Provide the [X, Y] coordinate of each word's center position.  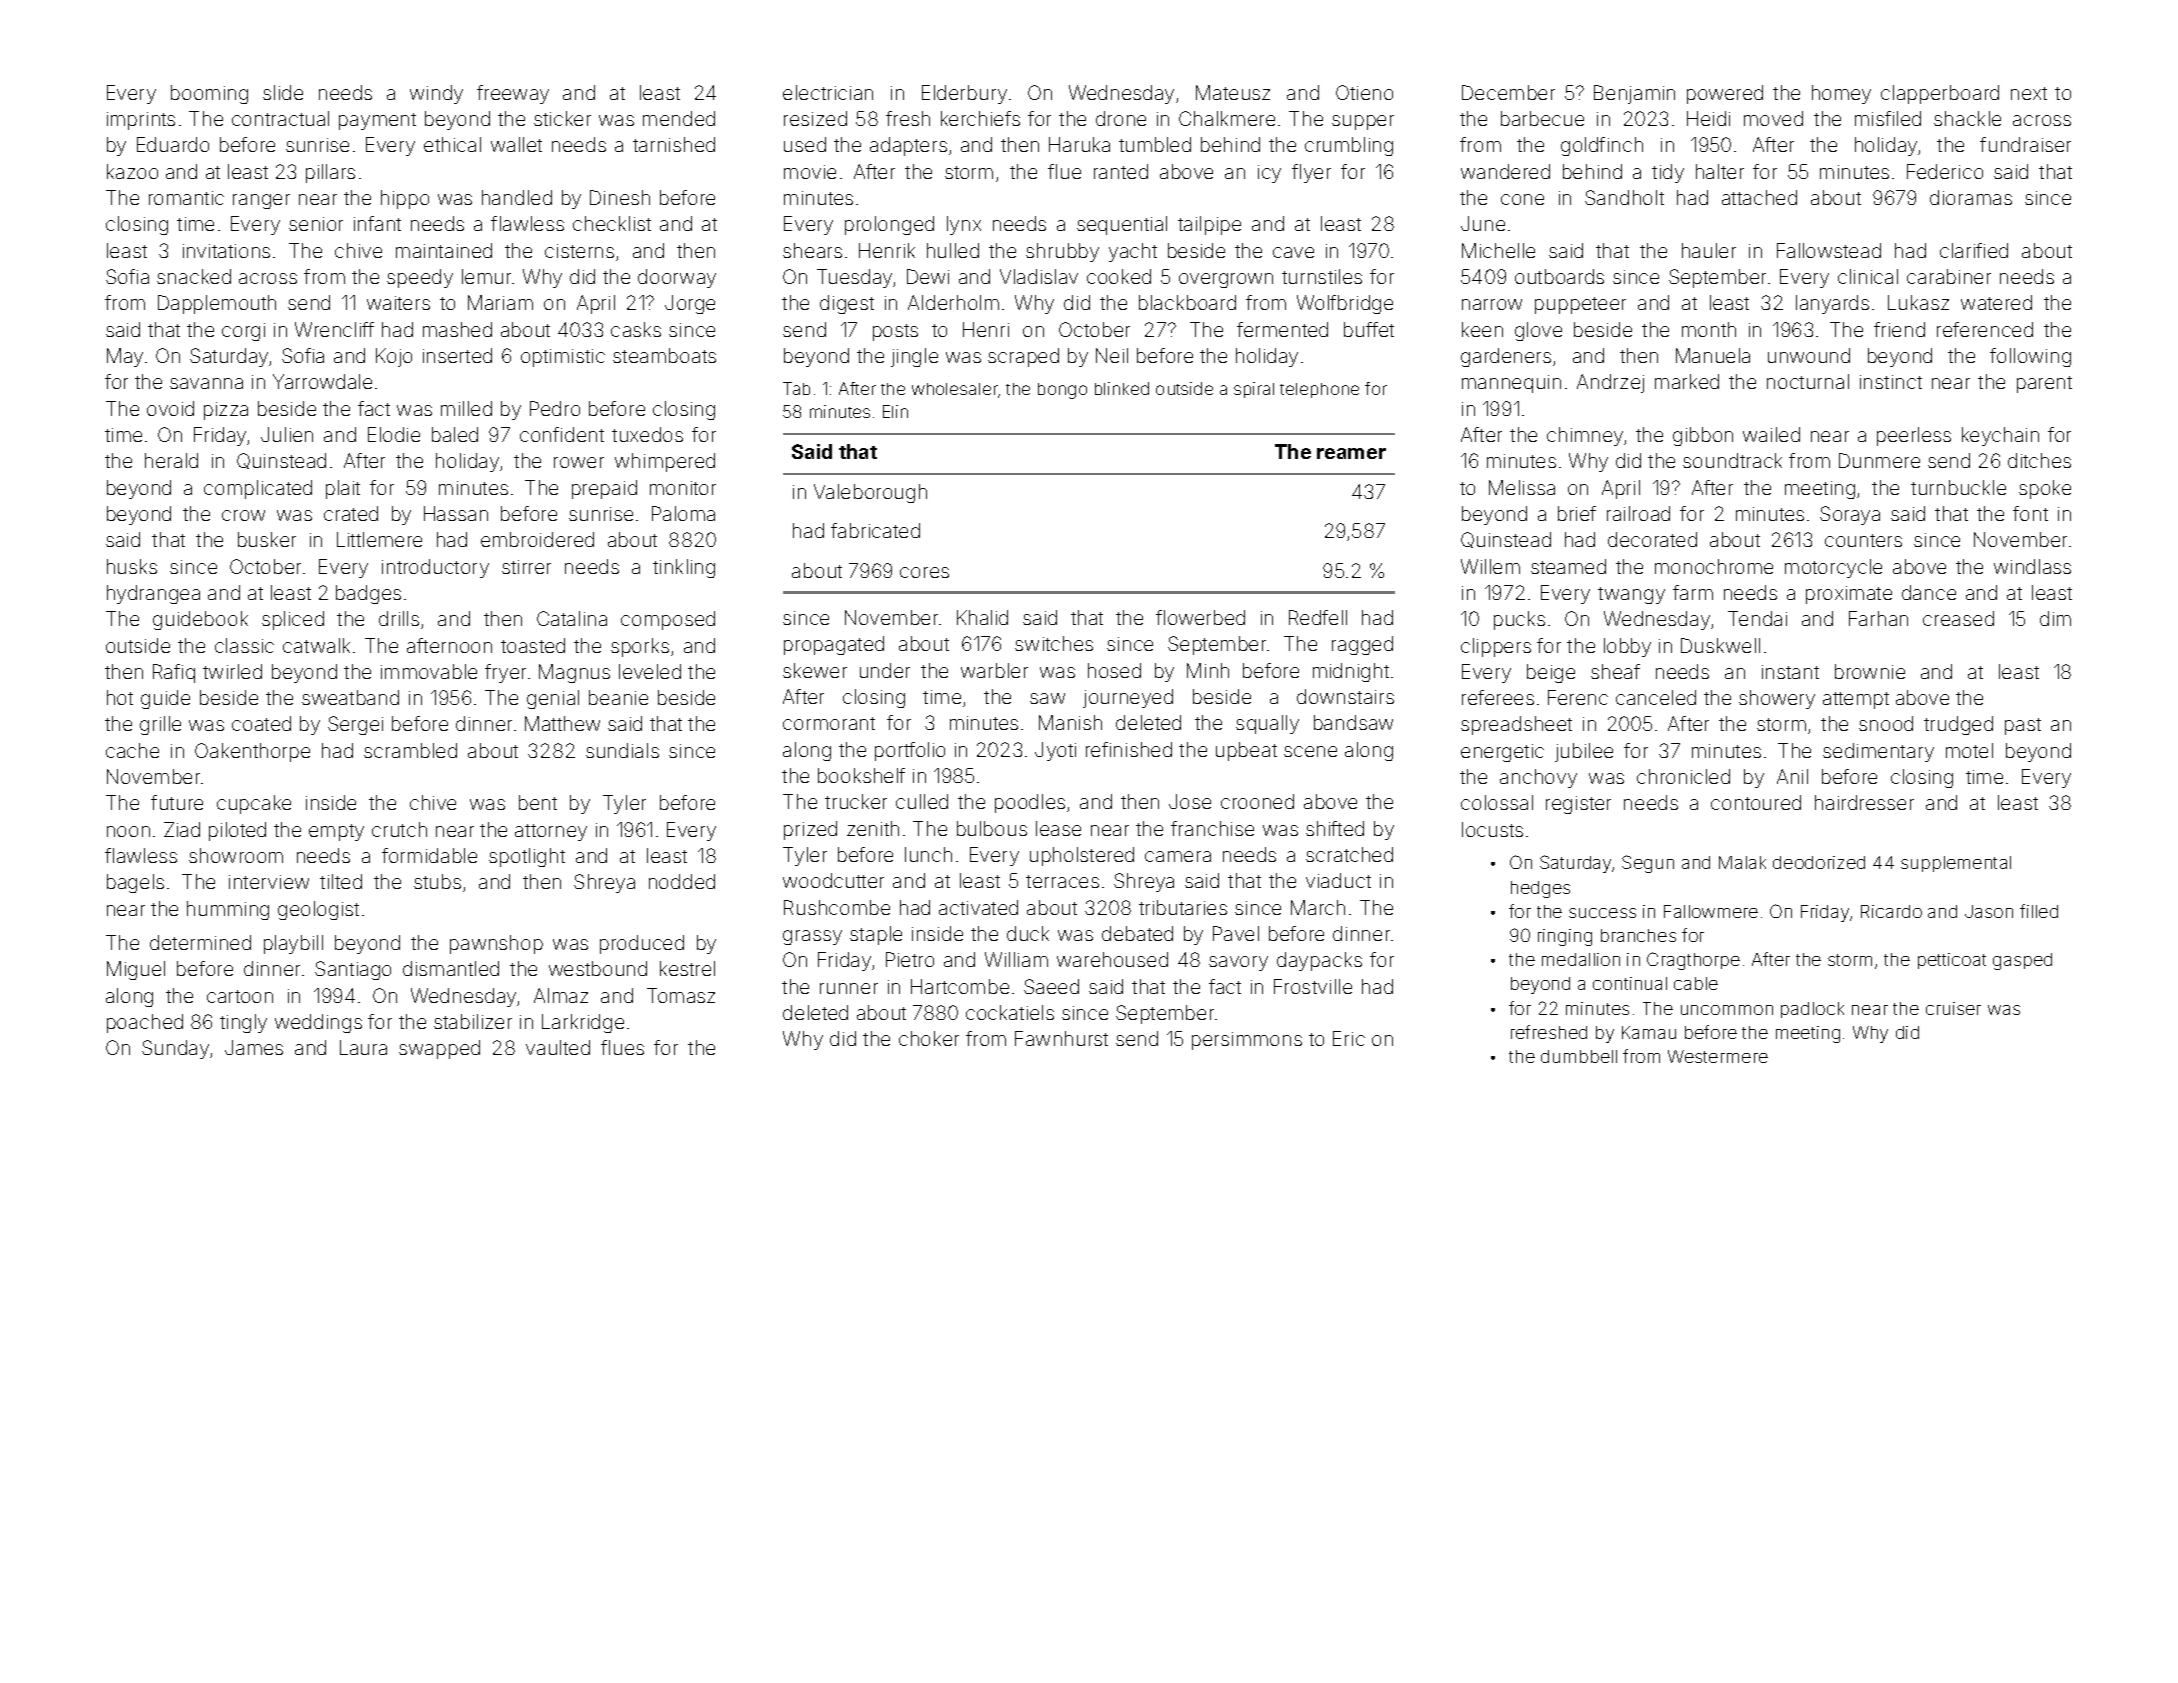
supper [1363, 122]
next [2029, 93]
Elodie [394, 434]
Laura [363, 1047]
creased [1958, 618]
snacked [194, 276]
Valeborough [870, 493]
